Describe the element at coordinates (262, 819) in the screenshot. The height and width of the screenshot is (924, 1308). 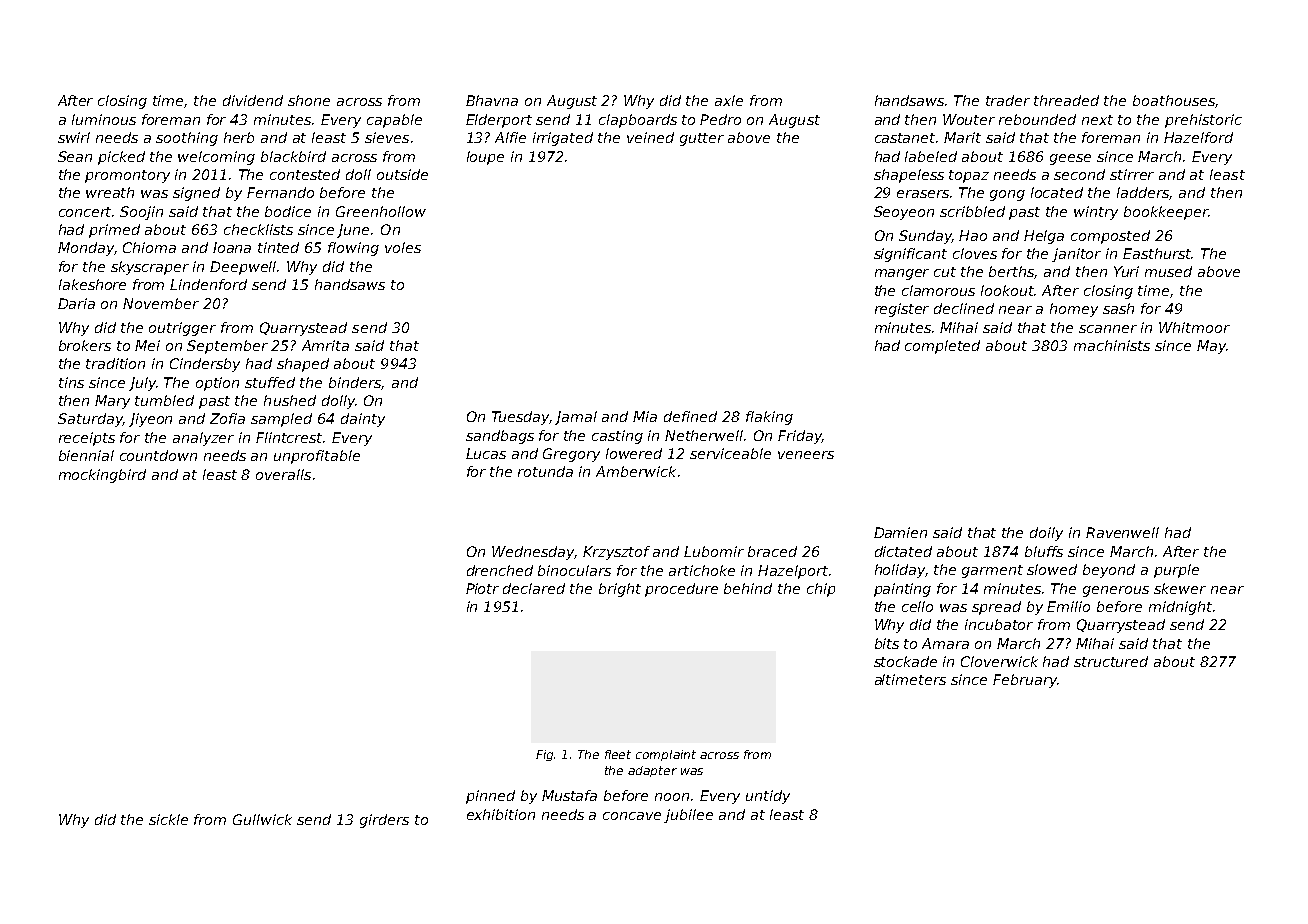
I see `Gullwick` at that location.
